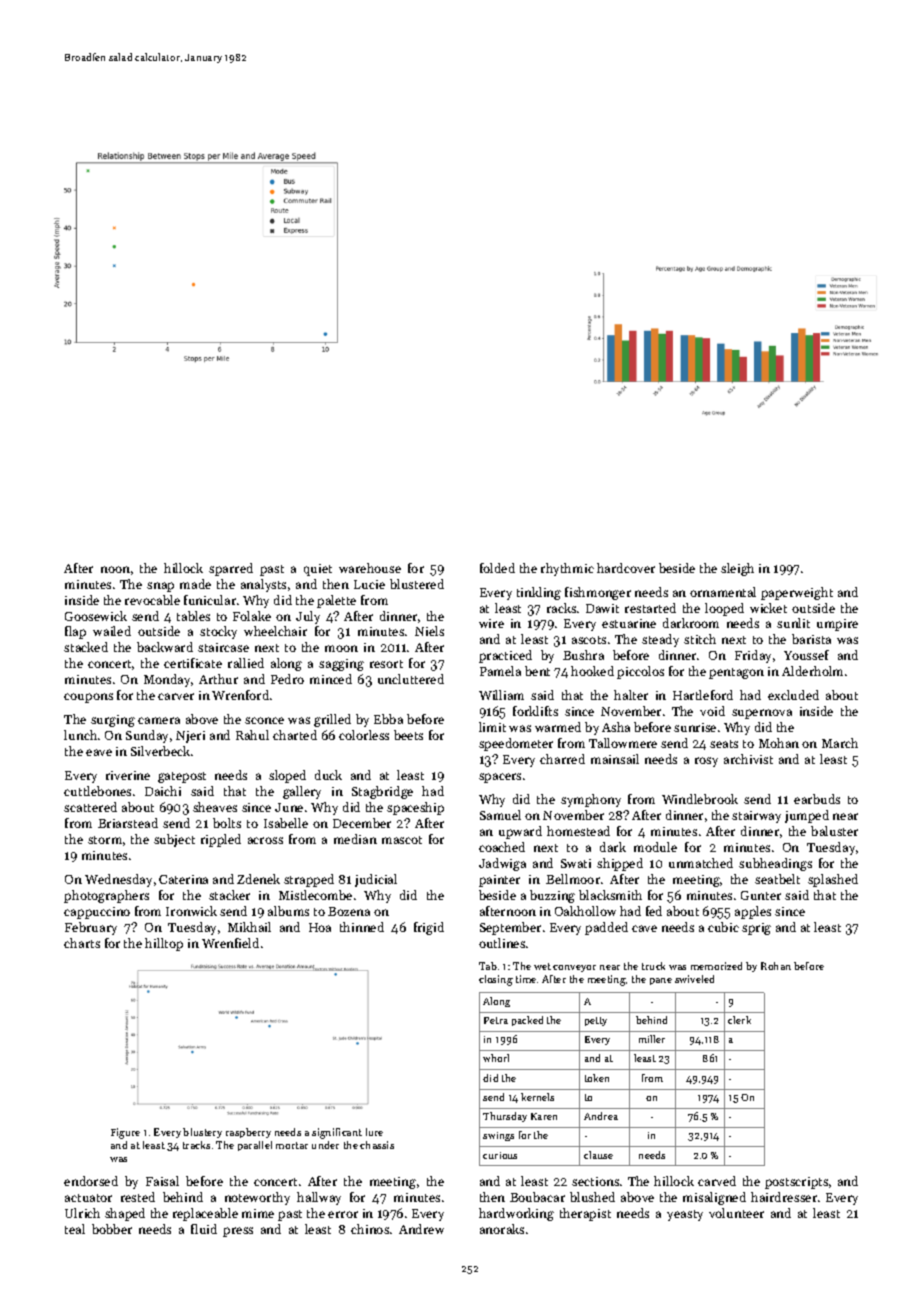  I want to click on earbuds, so click(817, 799).
